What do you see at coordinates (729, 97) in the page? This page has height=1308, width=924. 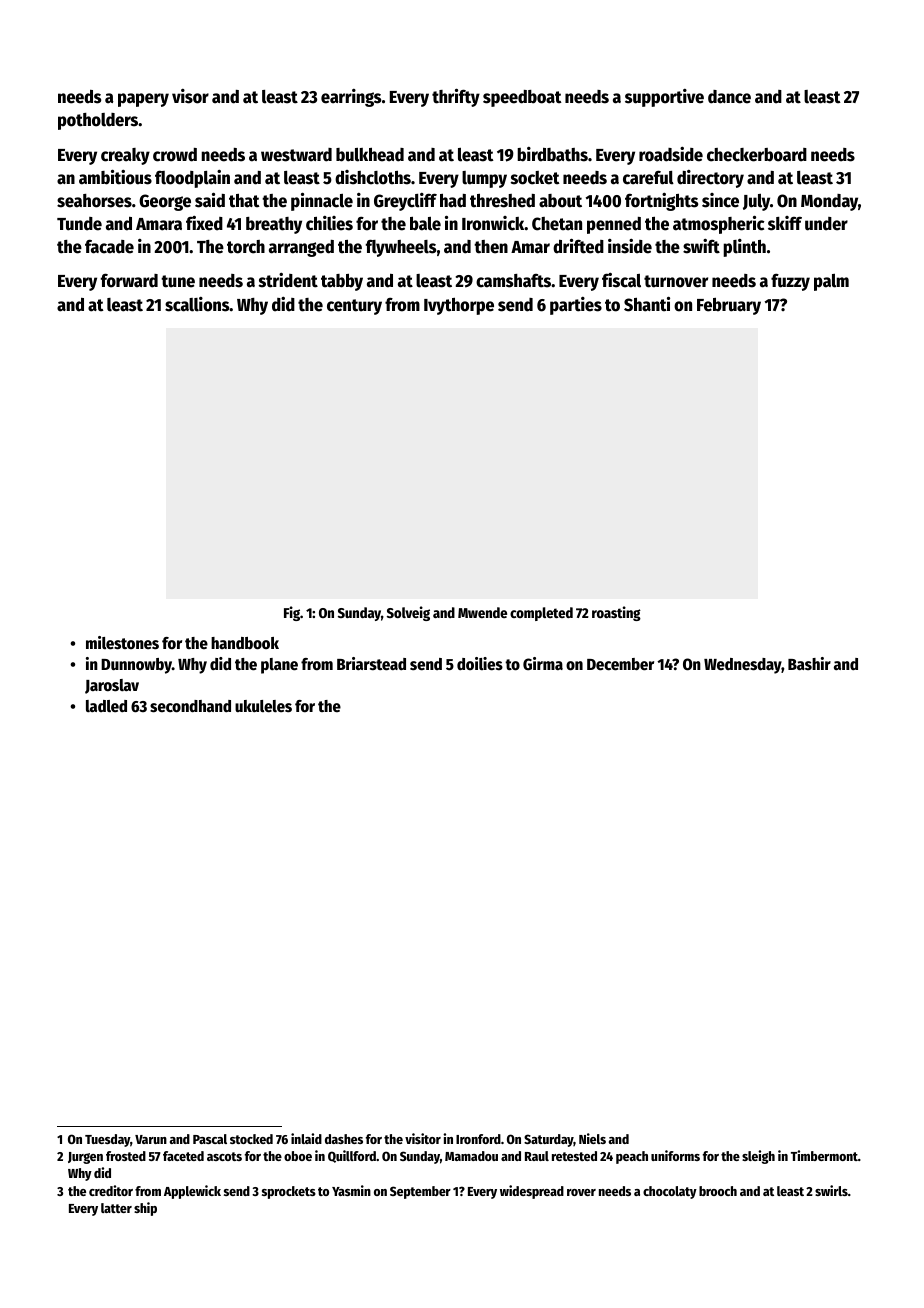 I see `dance` at bounding box center [729, 97].
